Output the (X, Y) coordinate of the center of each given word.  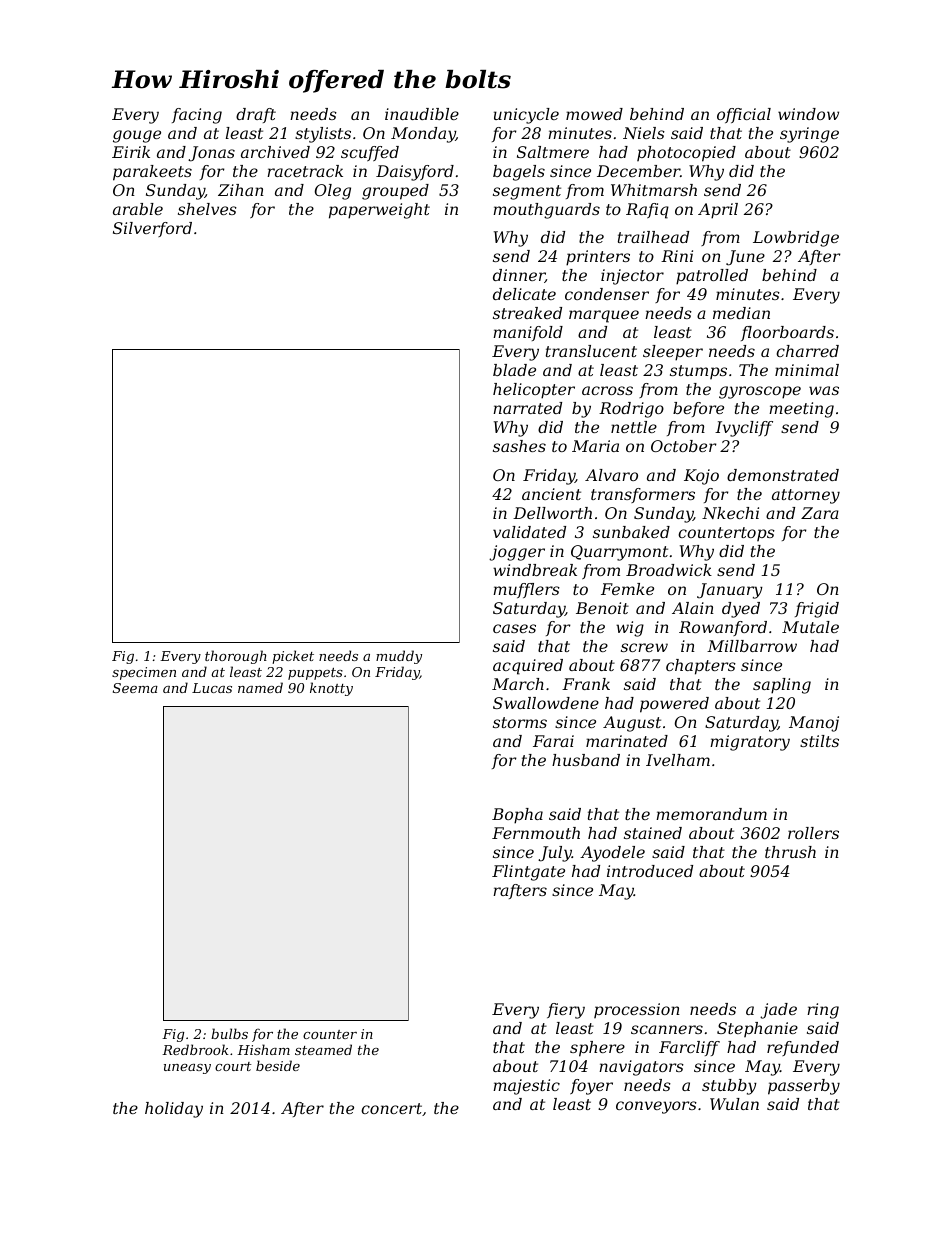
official (744, 115)
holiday (174, 1110)
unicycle (526, 116)
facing (197, 116)
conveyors (656, 1107)
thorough (236, 657)
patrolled (712, 277)
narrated (527, 408)
